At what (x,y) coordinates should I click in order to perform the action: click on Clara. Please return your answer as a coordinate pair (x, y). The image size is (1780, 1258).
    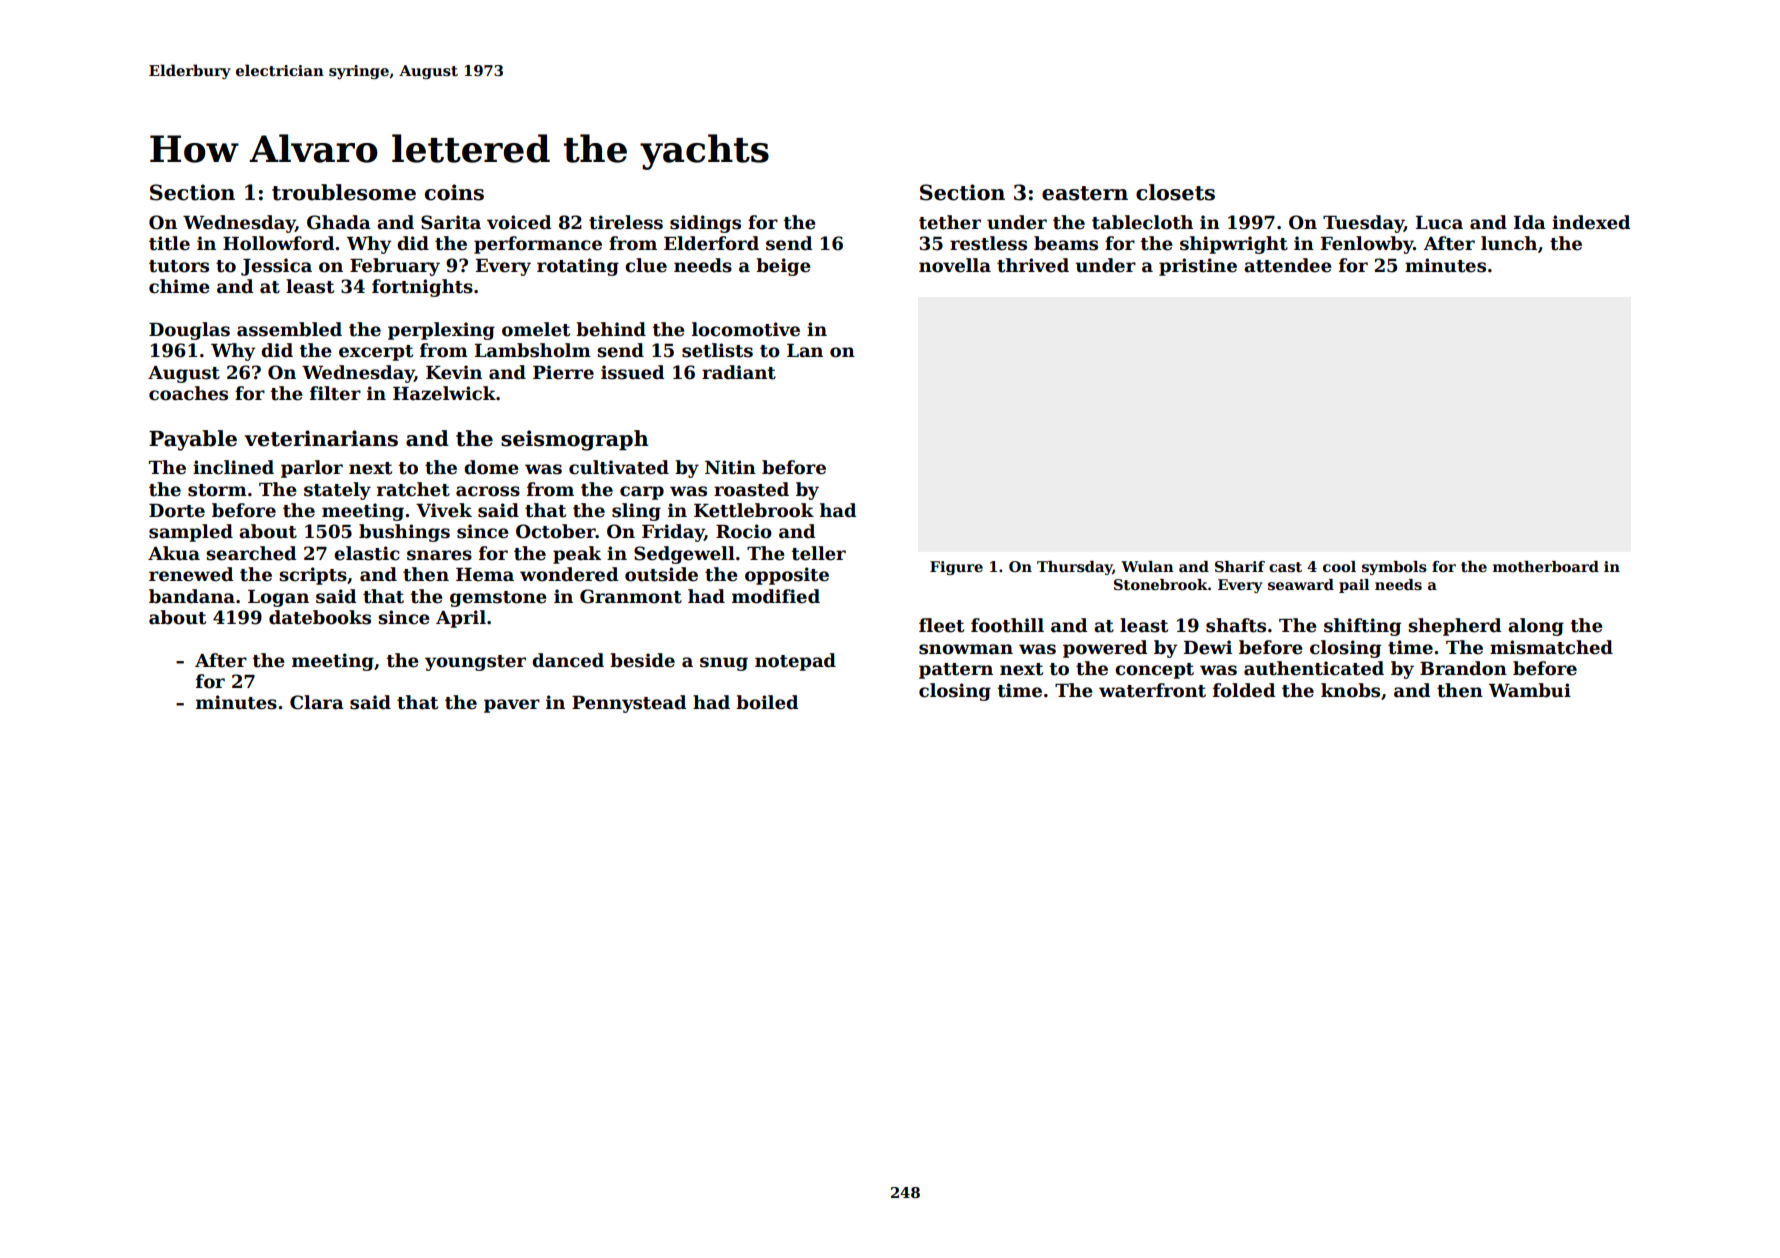
    Looking at the image, I should click on (317, 702).
